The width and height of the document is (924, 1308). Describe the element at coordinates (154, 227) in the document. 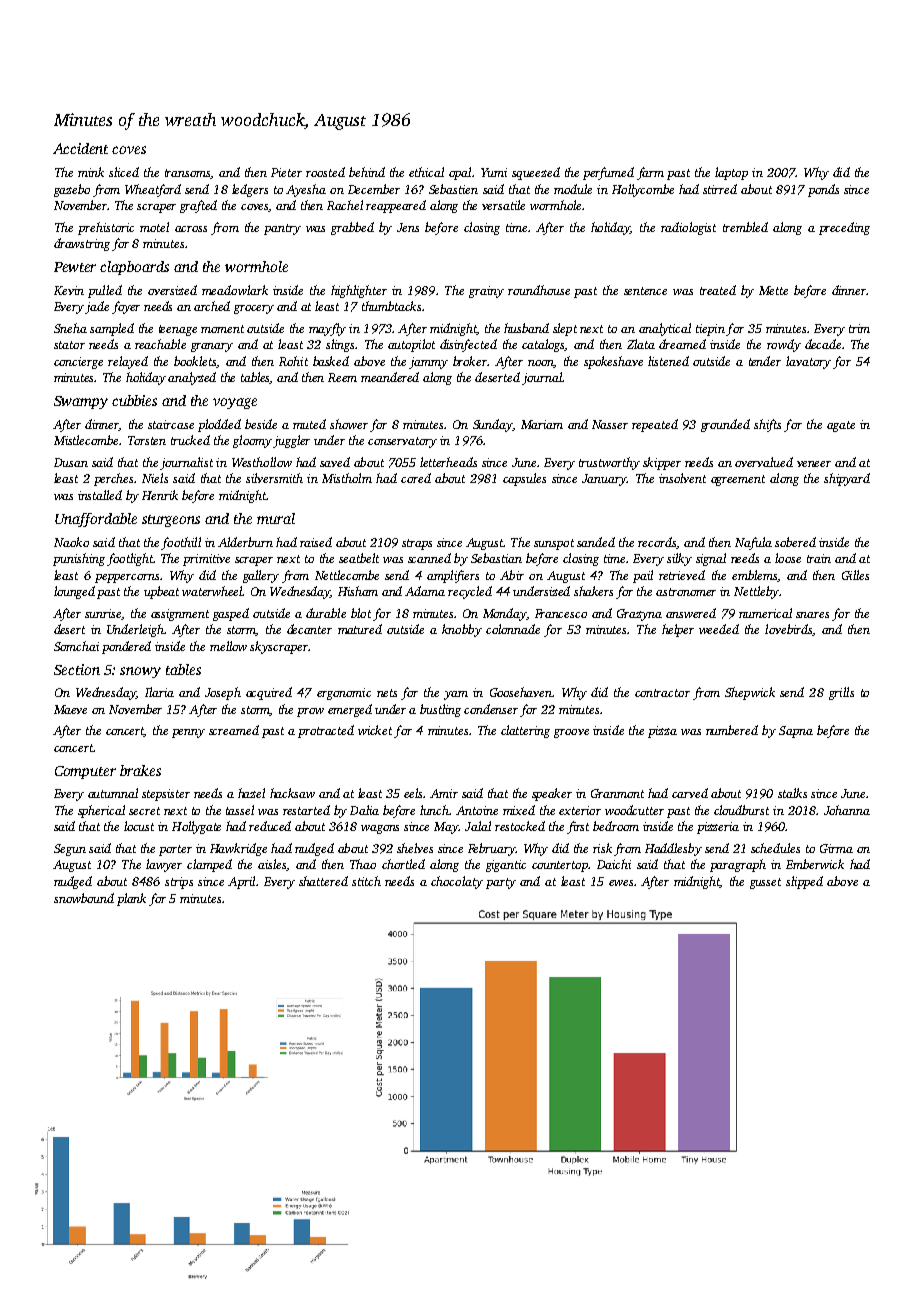

I see `motel` at that location.
